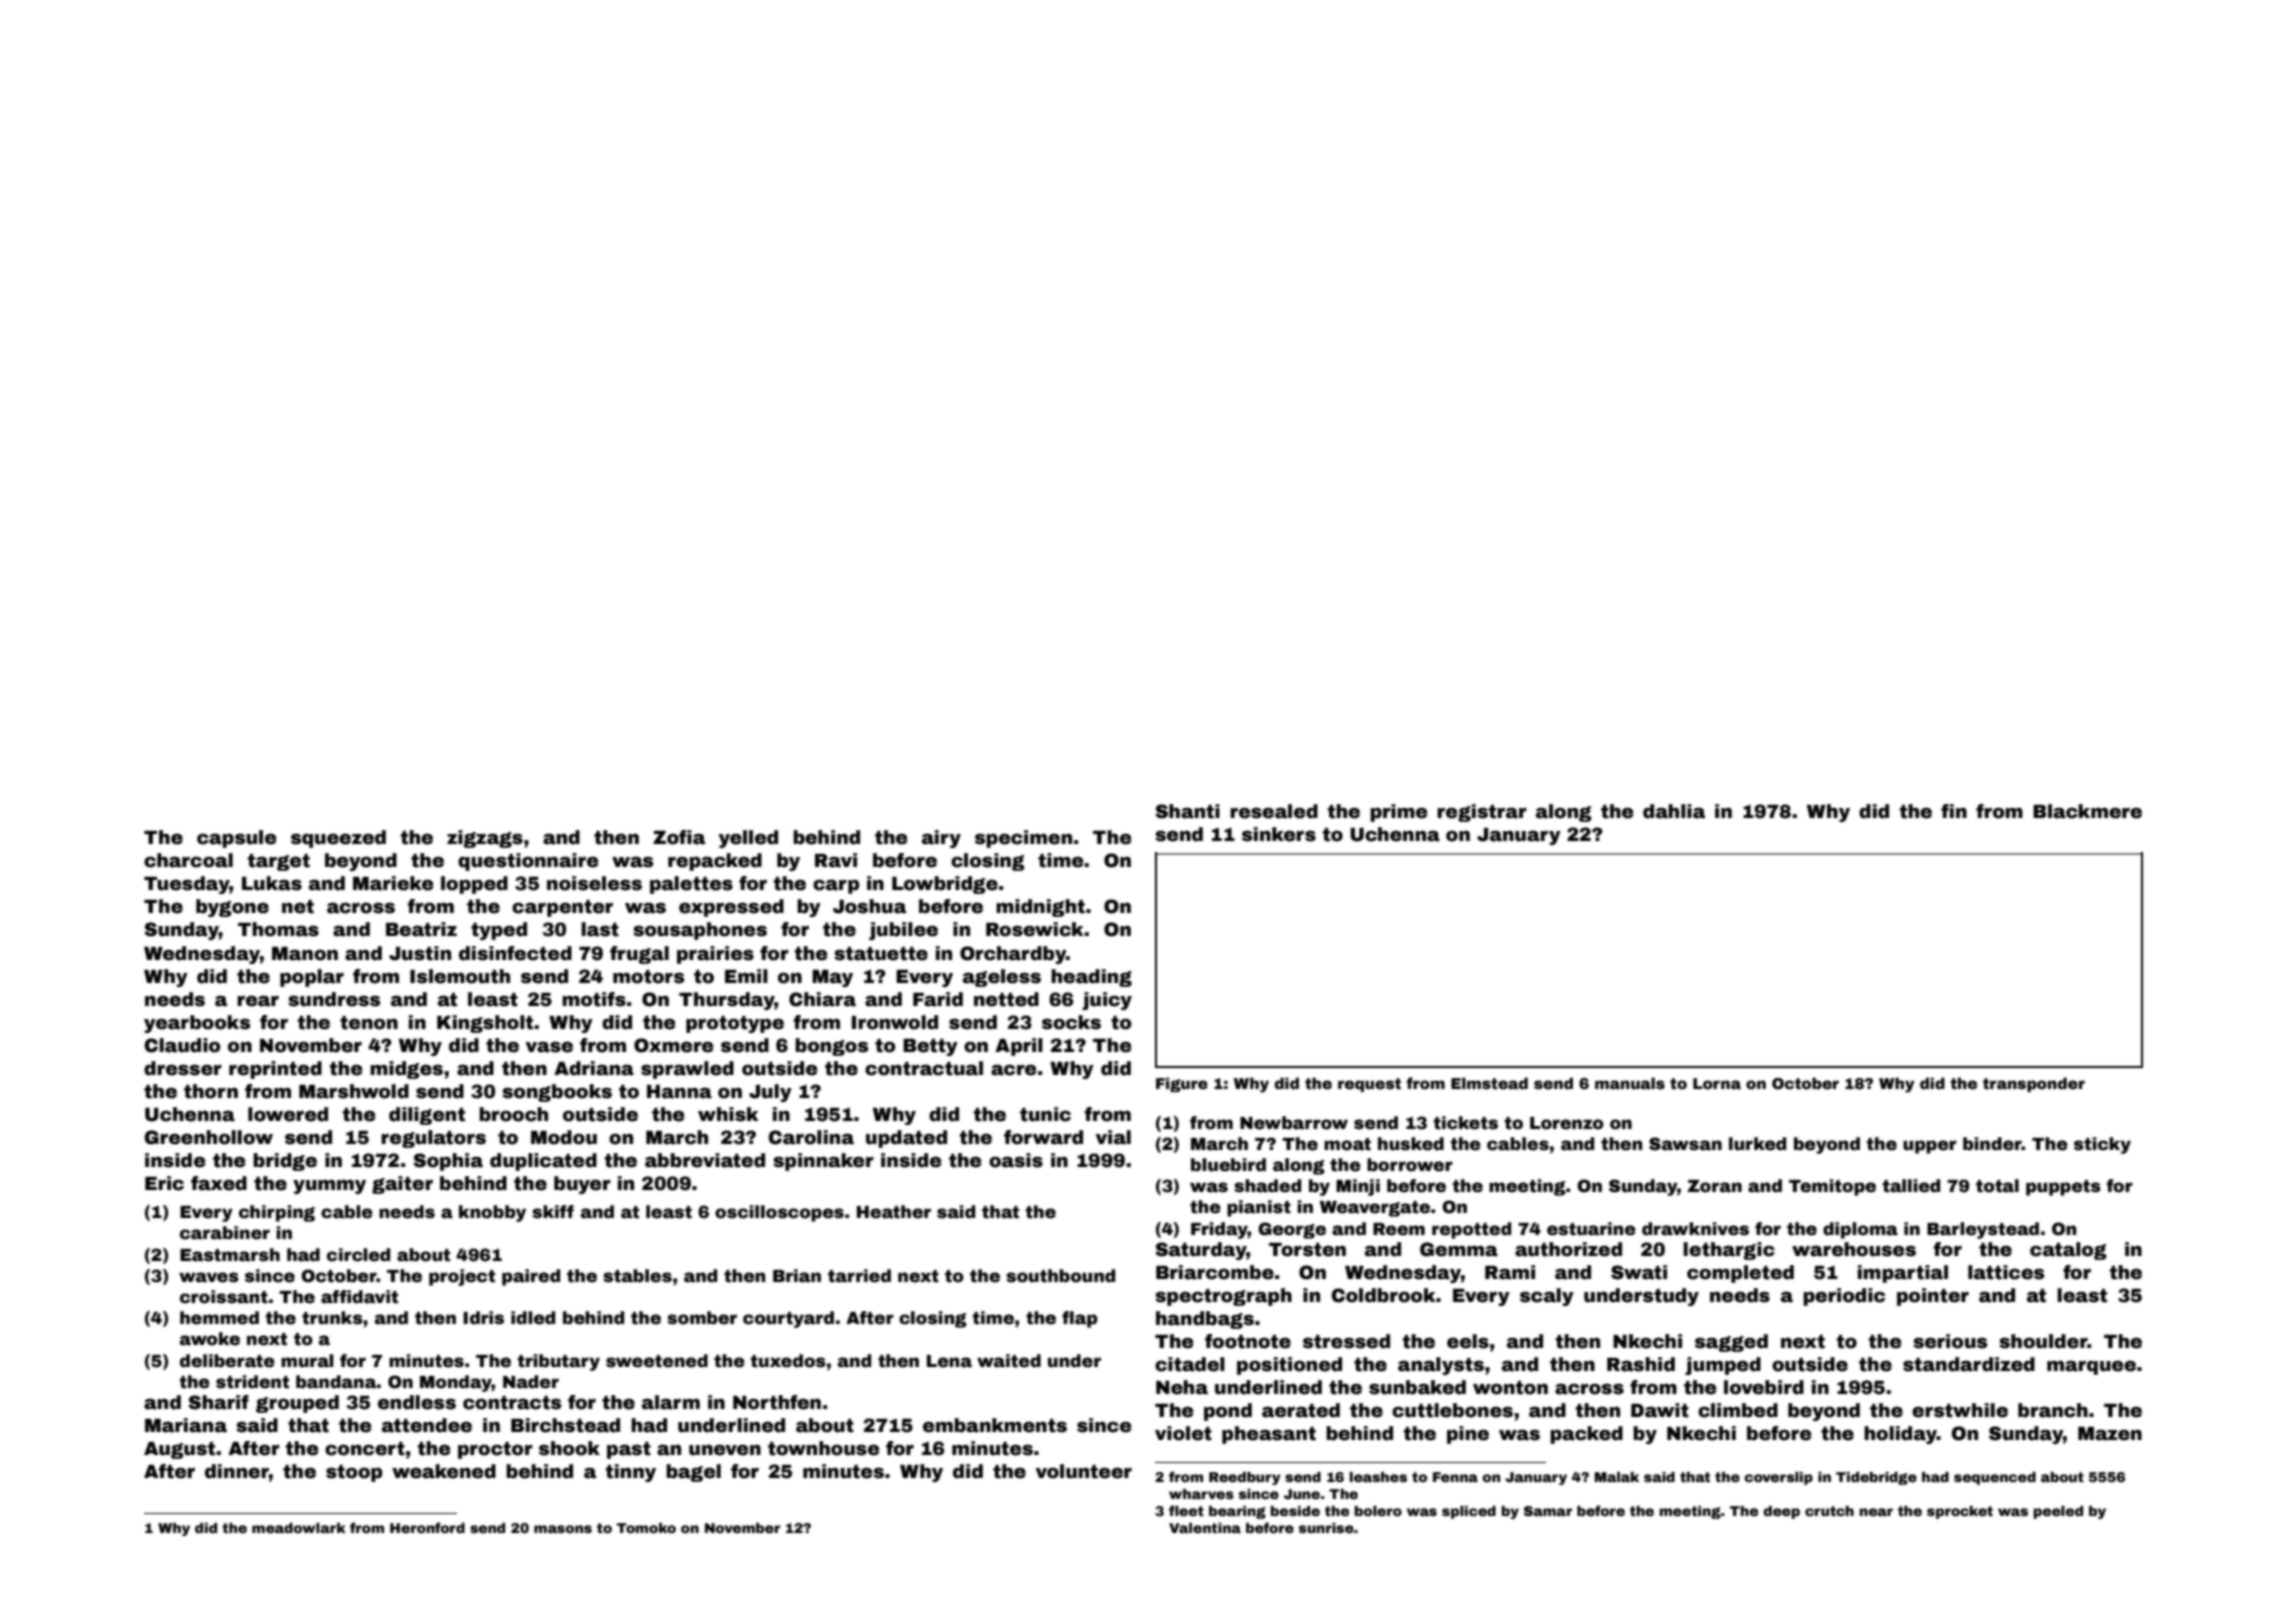 The width and height of the document is (2287, 1617). Describe the element at coordinates (1674, 811) in the document. I see `dahlia` at that location.
